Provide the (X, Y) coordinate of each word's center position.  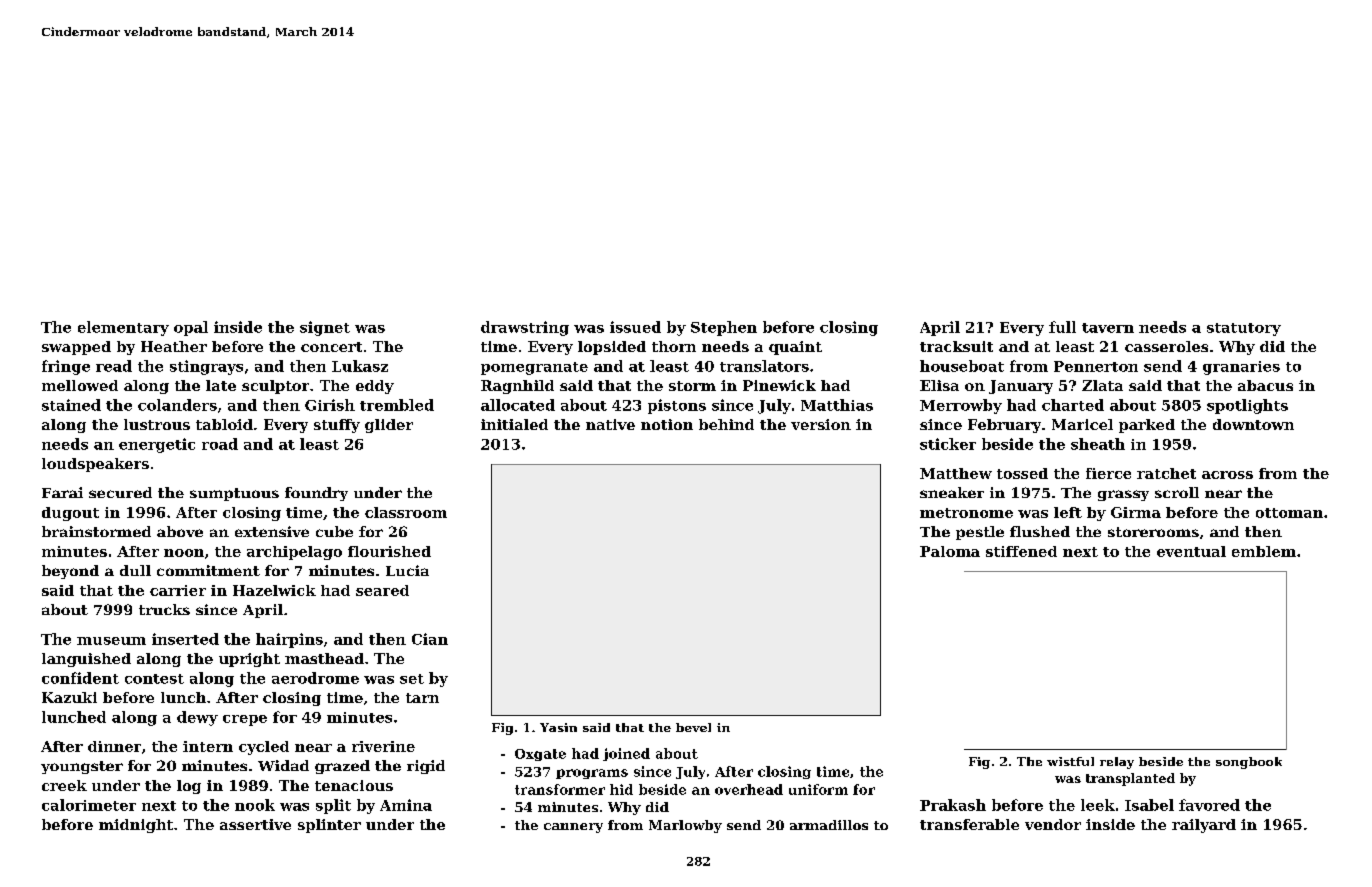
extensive (272, 531)
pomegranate (534, 368)
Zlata (1102, 385)
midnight (136, 826)
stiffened (1021, 551)
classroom (406, 512)
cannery (573, 828)
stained (71, 405)
